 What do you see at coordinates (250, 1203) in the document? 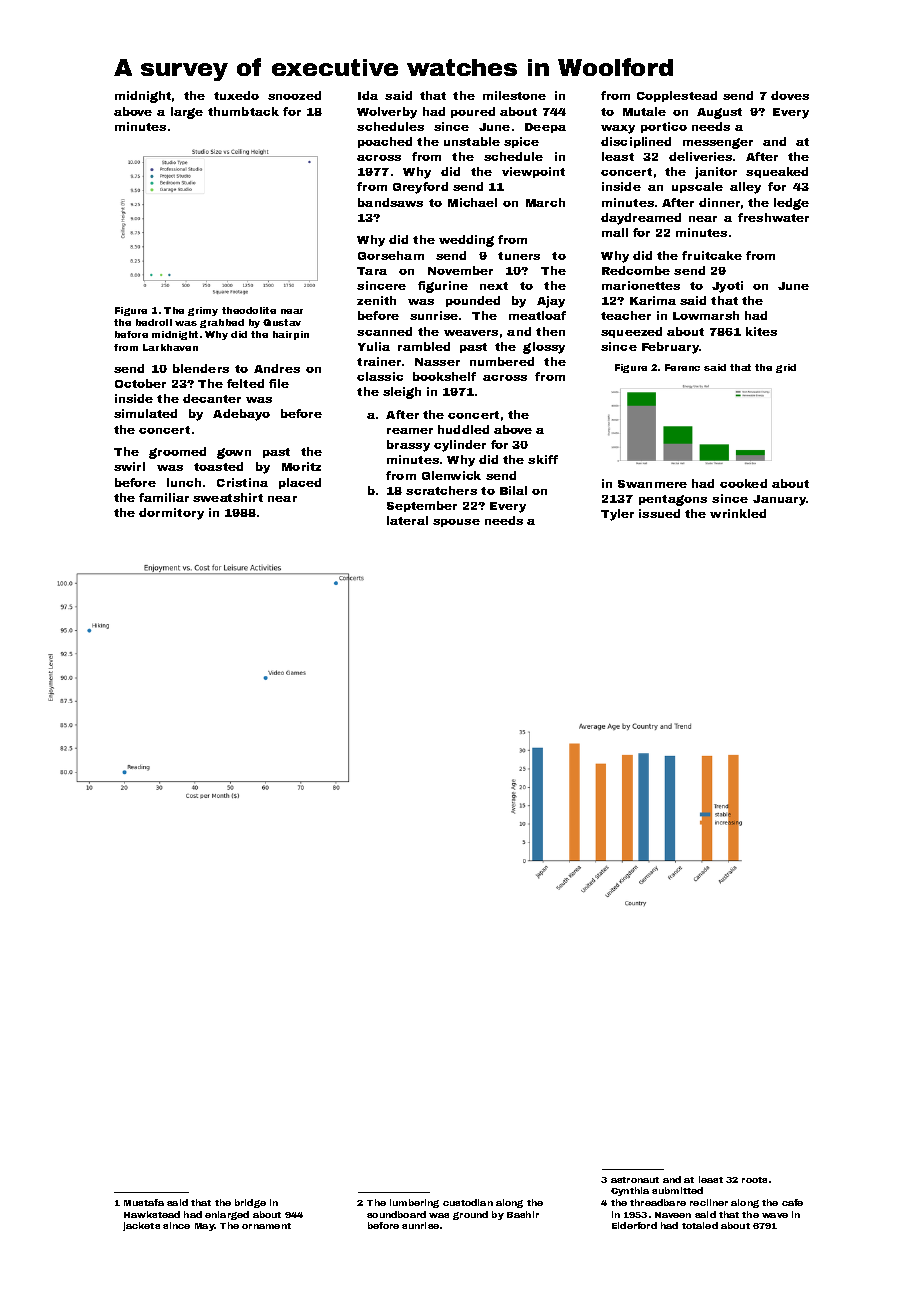
I see `bridge` at bounding box center [250, 1203].
